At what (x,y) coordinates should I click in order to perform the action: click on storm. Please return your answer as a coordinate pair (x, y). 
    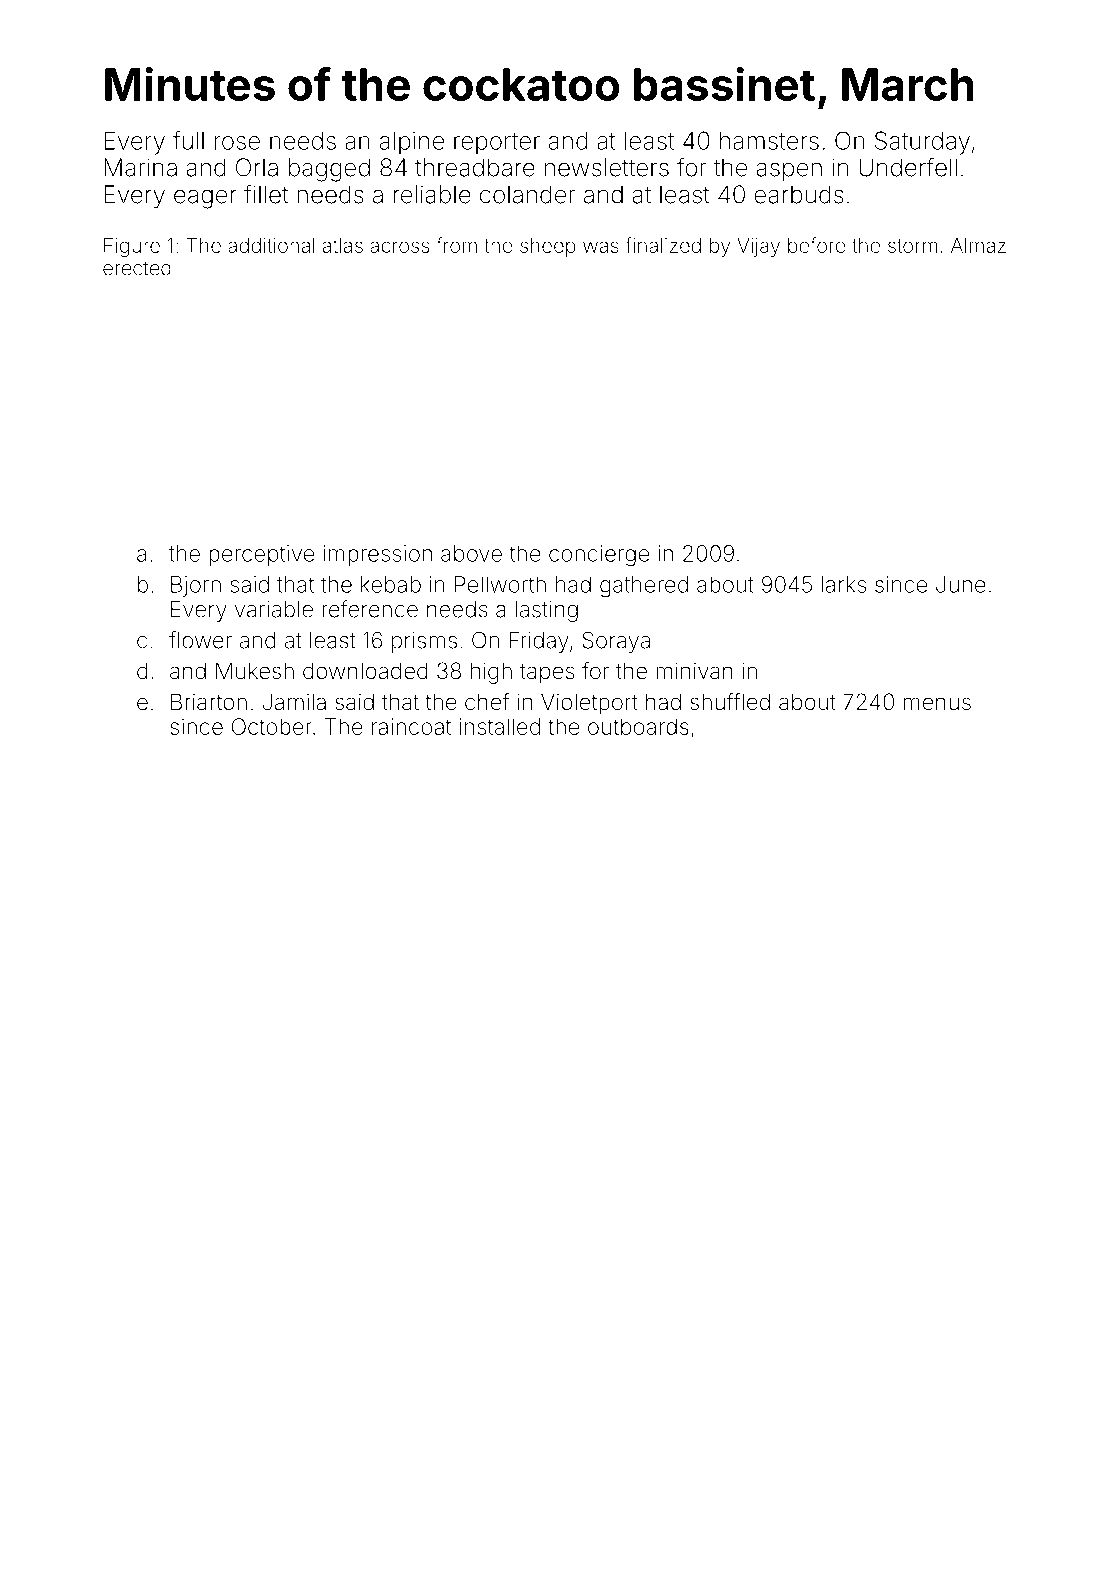
    Looking at the image, I should click on (912, 246).
